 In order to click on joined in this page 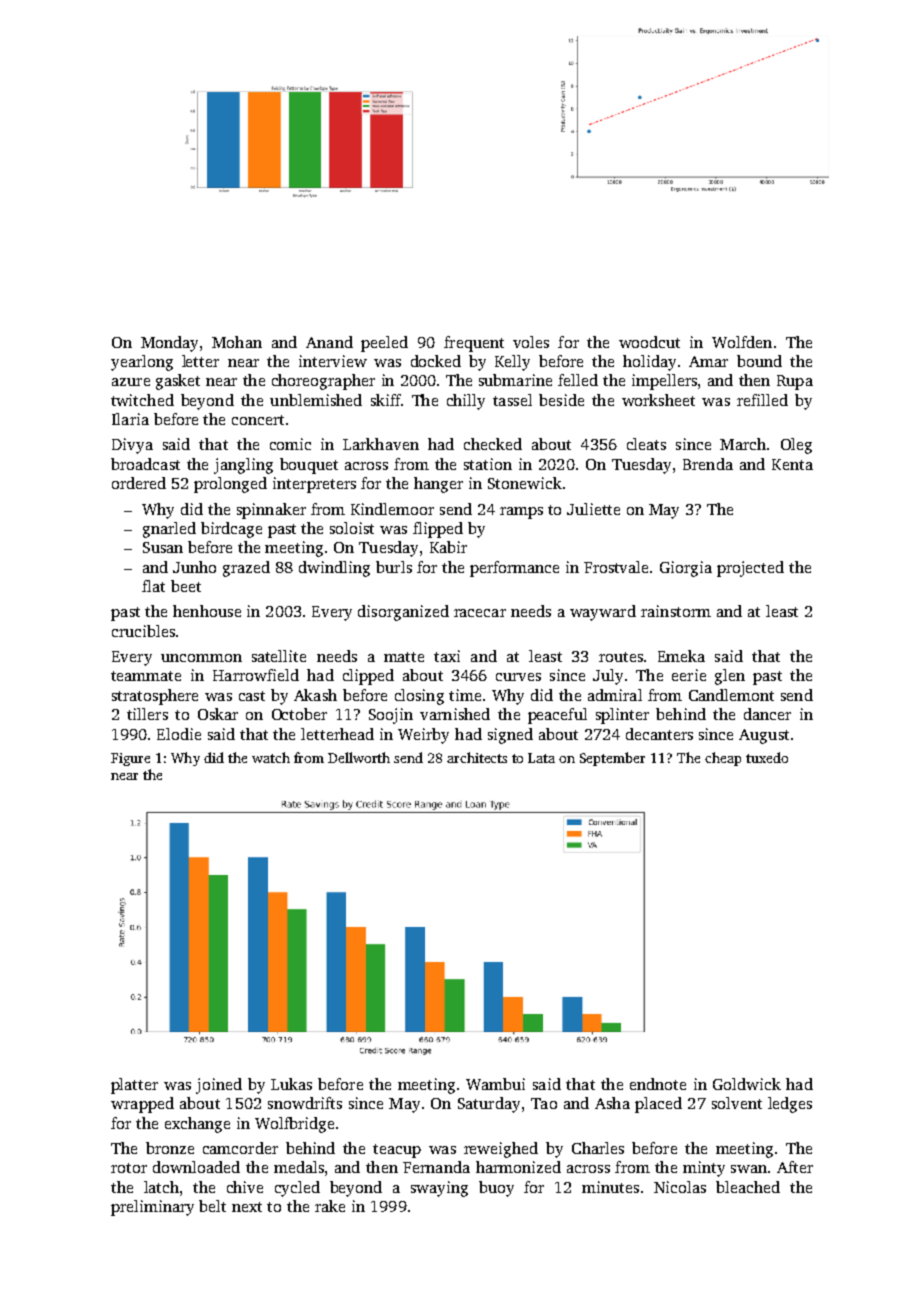, I will do `click(219, 1086)`.
